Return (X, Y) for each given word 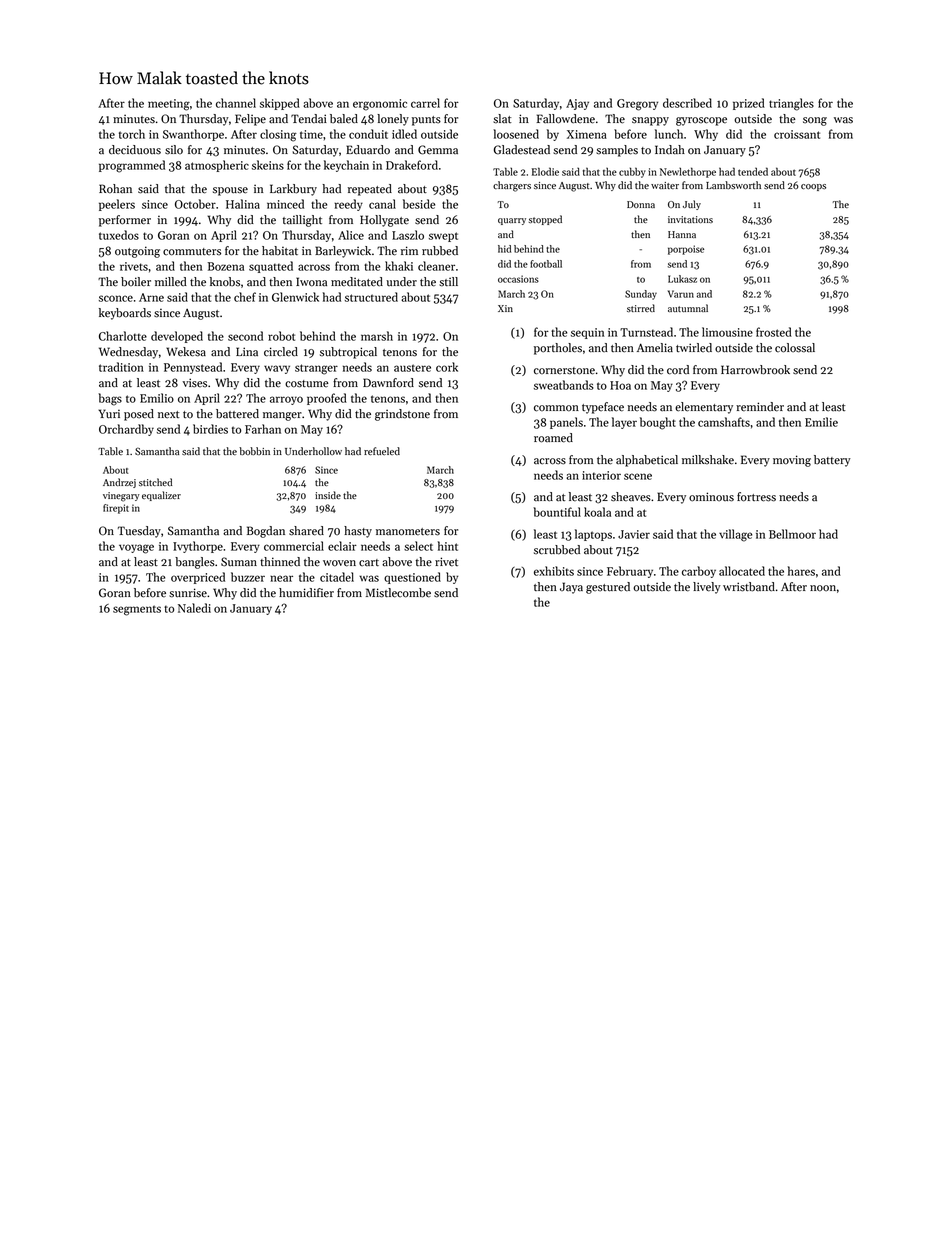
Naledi (194, 608)
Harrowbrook (755, 370)
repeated (370, 190)
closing (278, 135)
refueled (382, 451)
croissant (797, 134)
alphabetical (647, 461)
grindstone (402, 415)
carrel (425, 103)
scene (638, 476)
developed (177, 337)
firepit (116, 509)
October (195, 204)
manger (282, 416)
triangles (791, 104)
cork (447, 367)
